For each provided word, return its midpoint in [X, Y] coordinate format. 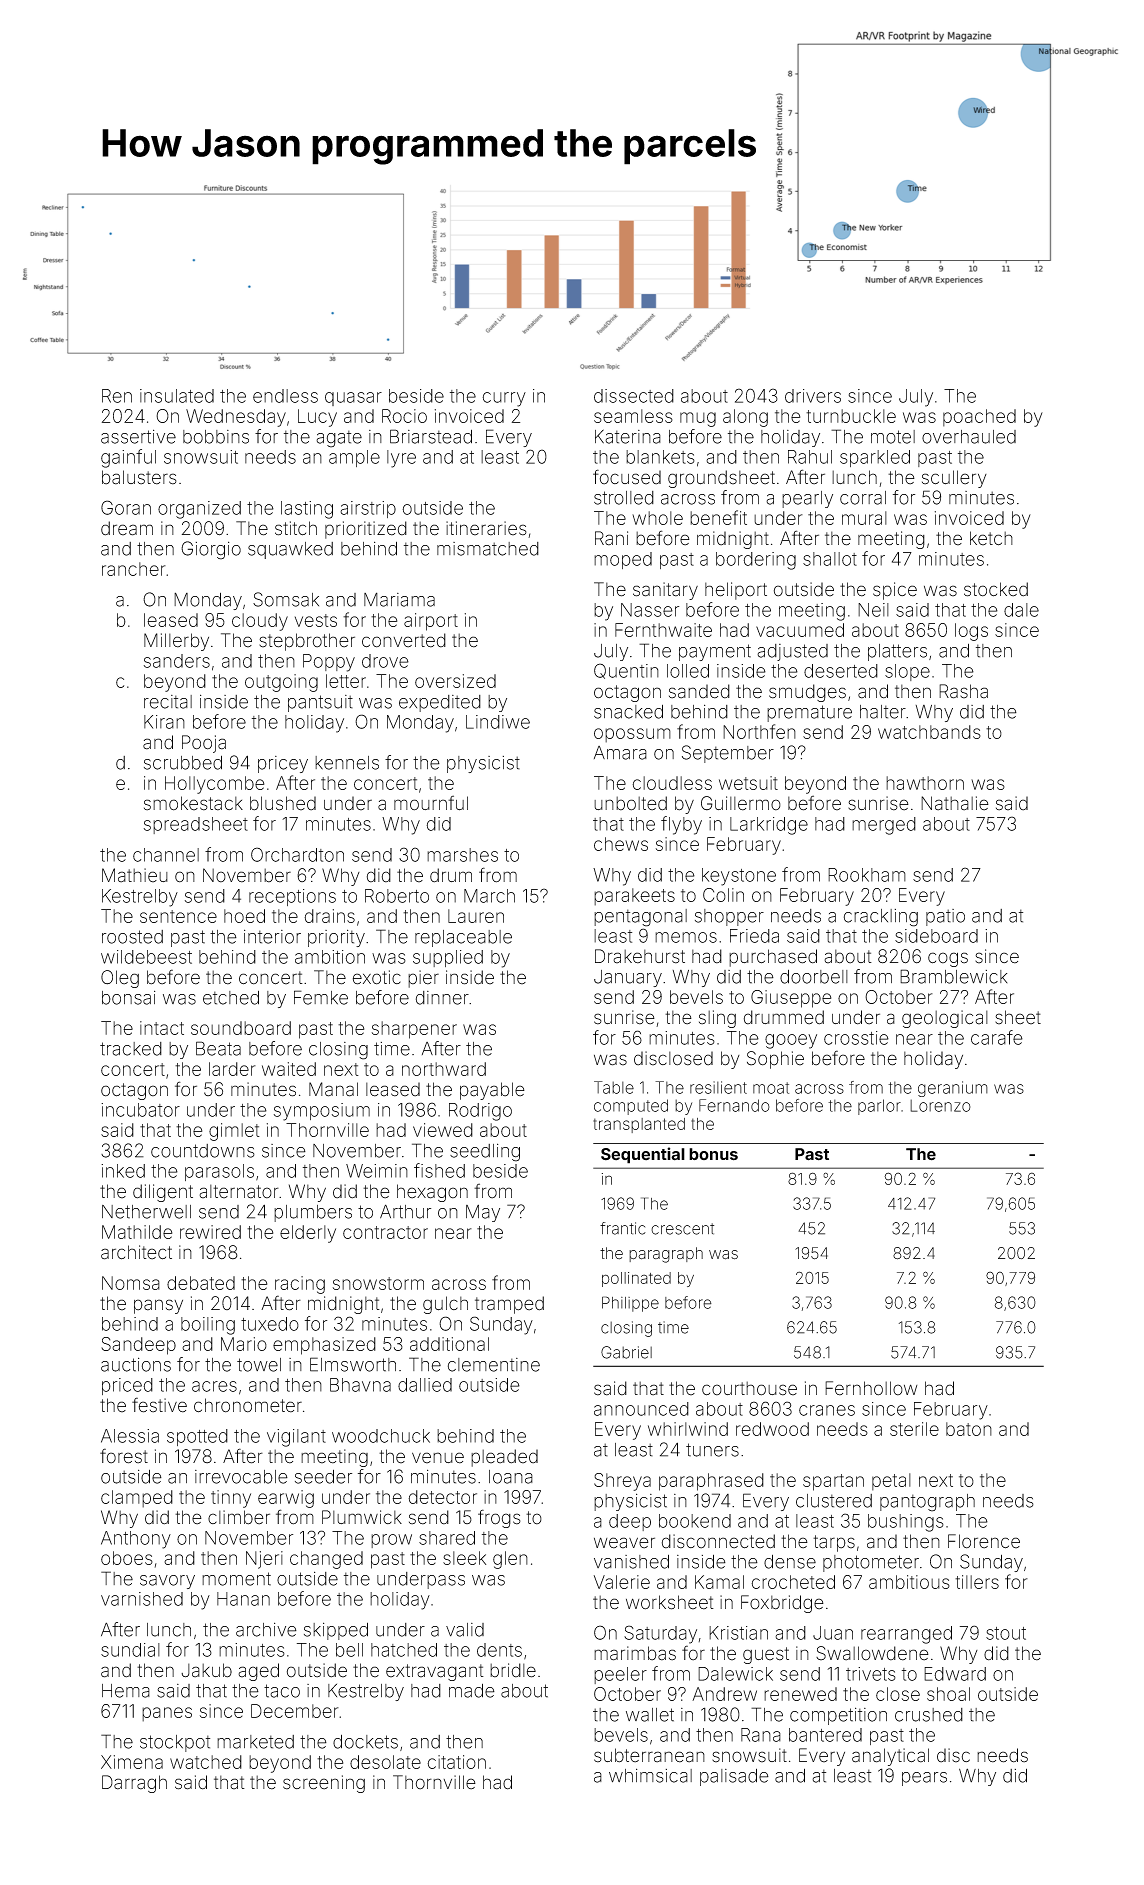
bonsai [128, 997]
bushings [906, 1523]
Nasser [650, 610]
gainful [128, 458]
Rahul [810, 457]
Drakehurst [640, 956]
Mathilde [137, 1232]
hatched [404, 1650]
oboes [127, 1558]
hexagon [432, 1193]
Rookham [867, 875]
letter [346, 681]
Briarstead [431, 436]
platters [897, 652]
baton [969, 1429]
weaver [624, 1543]
